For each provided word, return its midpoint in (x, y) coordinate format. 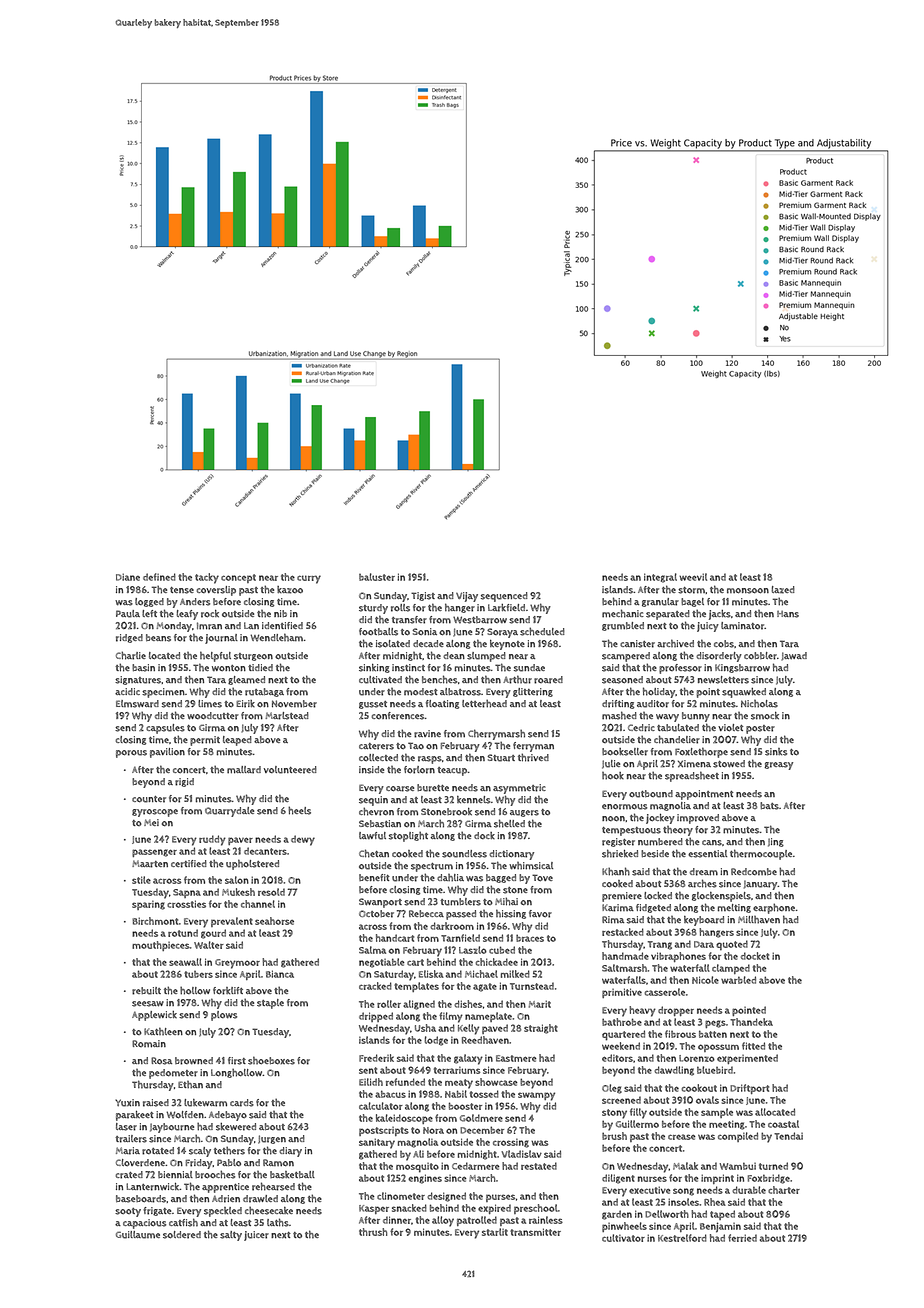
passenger (154, 853)
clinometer (401, 1196)
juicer (256, 1236)
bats (769, 806)
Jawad (794, 656)
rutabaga (264, 692)
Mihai (506, 901)
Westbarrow (480, 620)
